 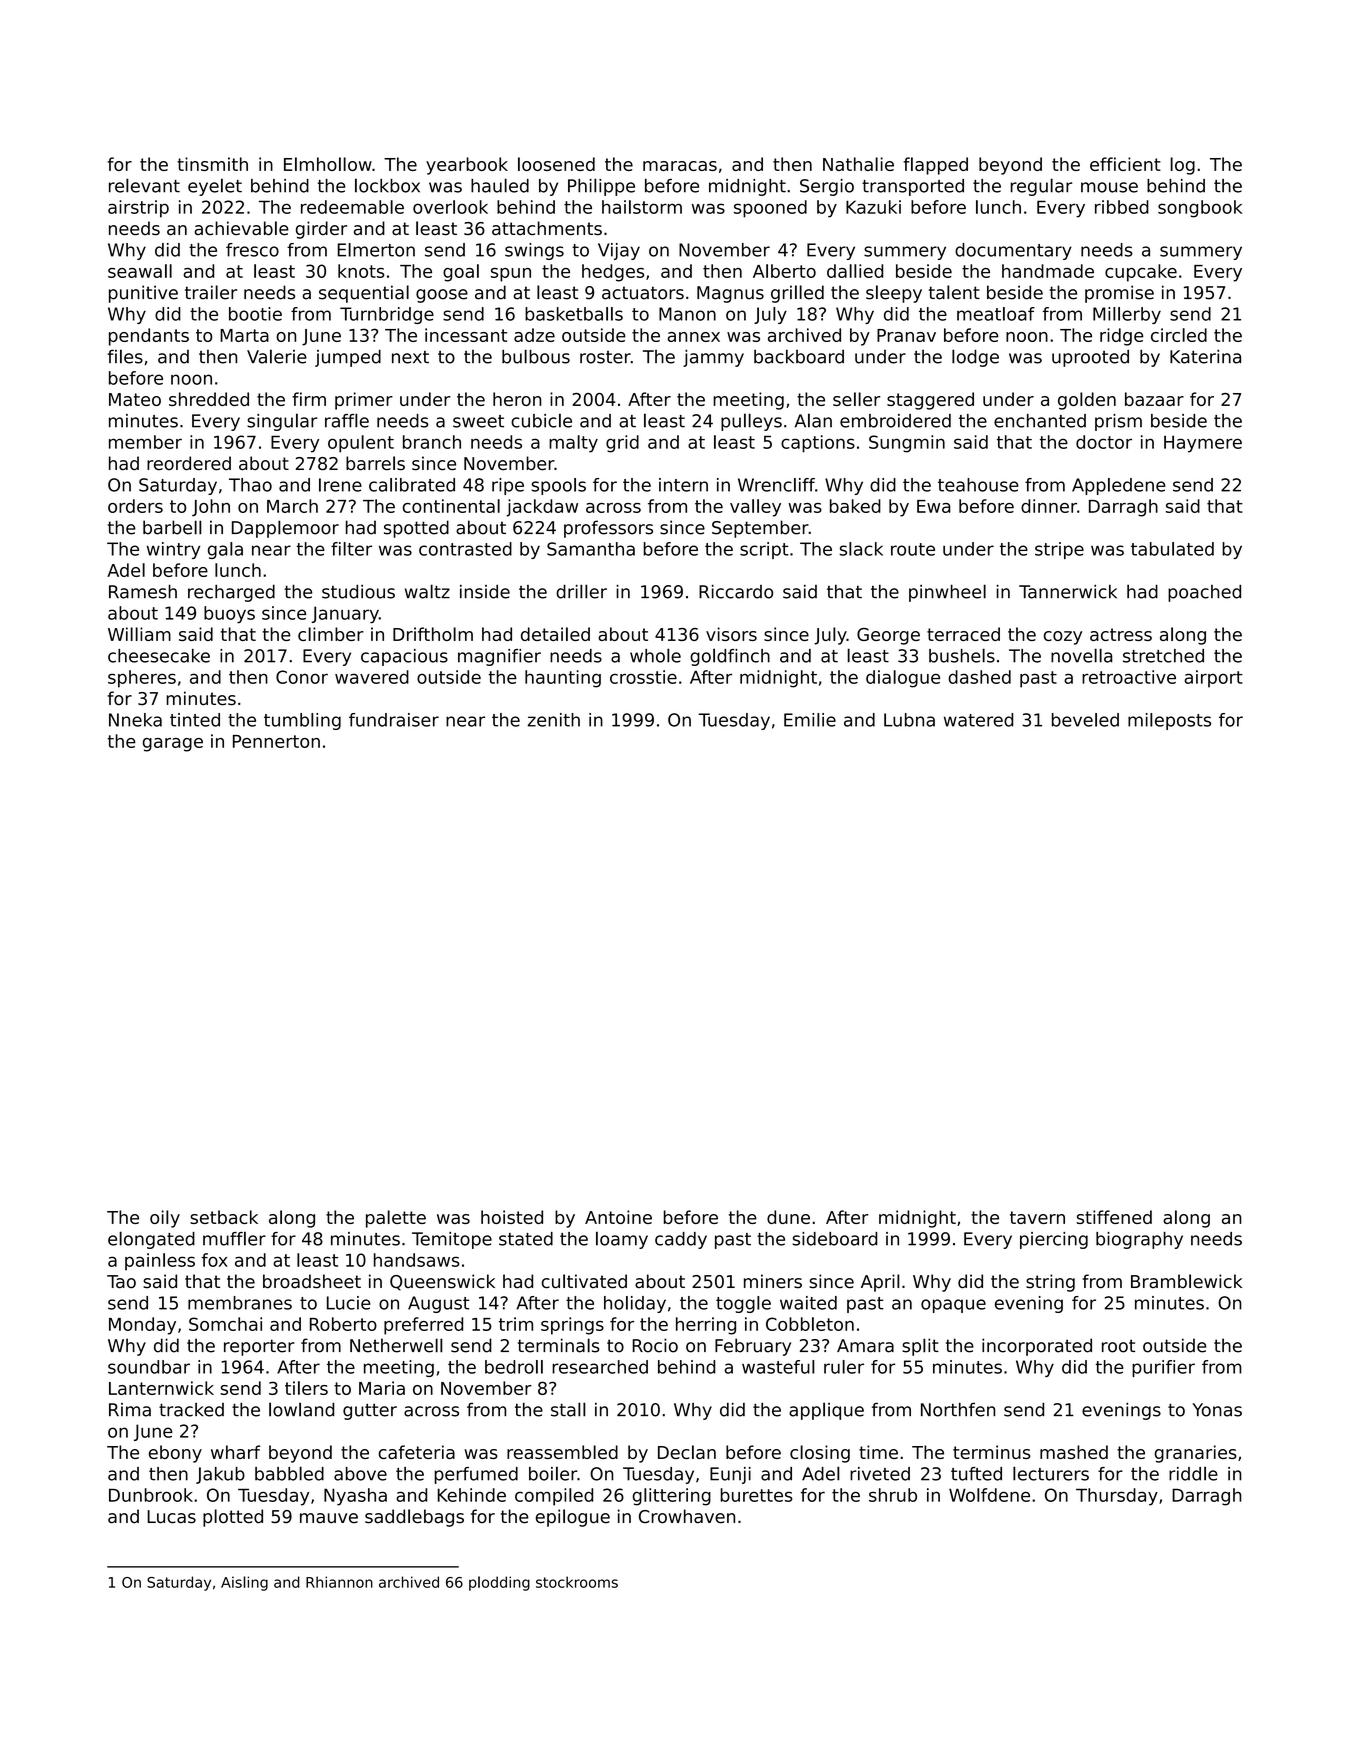 I want to click on tavern, so click(x=1037, y=1217).
